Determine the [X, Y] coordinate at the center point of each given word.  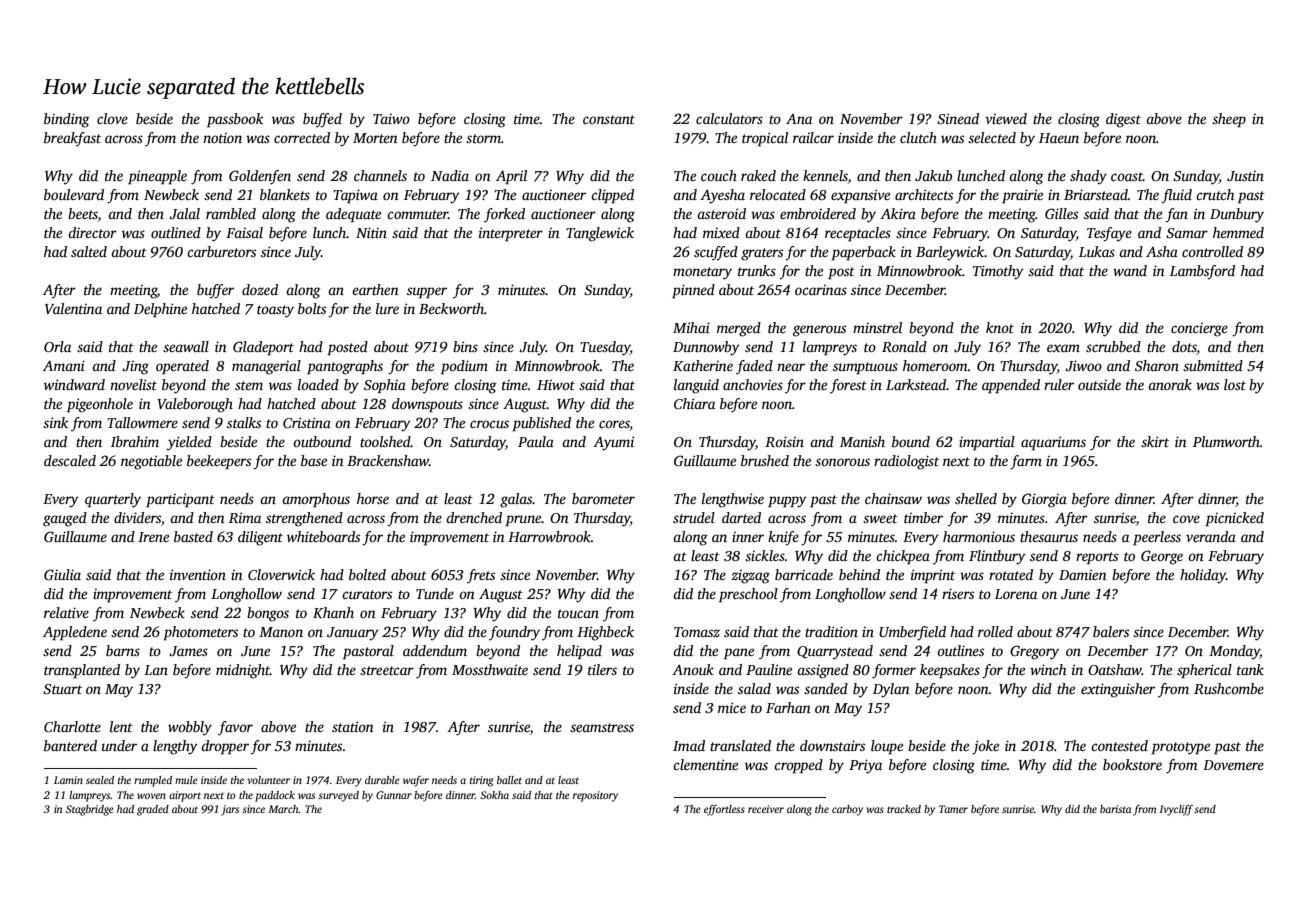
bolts [312, 308]
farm [1026, 462]
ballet [509, 780]
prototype [1180, 748]
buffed [322, 120]
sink [55, 422]
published [541, 424]
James [188, 651]
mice [732, 707]
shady [1088, 177]
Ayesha [722, 196]
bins [465, 346]
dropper [225, 747]
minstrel [877, 327]
